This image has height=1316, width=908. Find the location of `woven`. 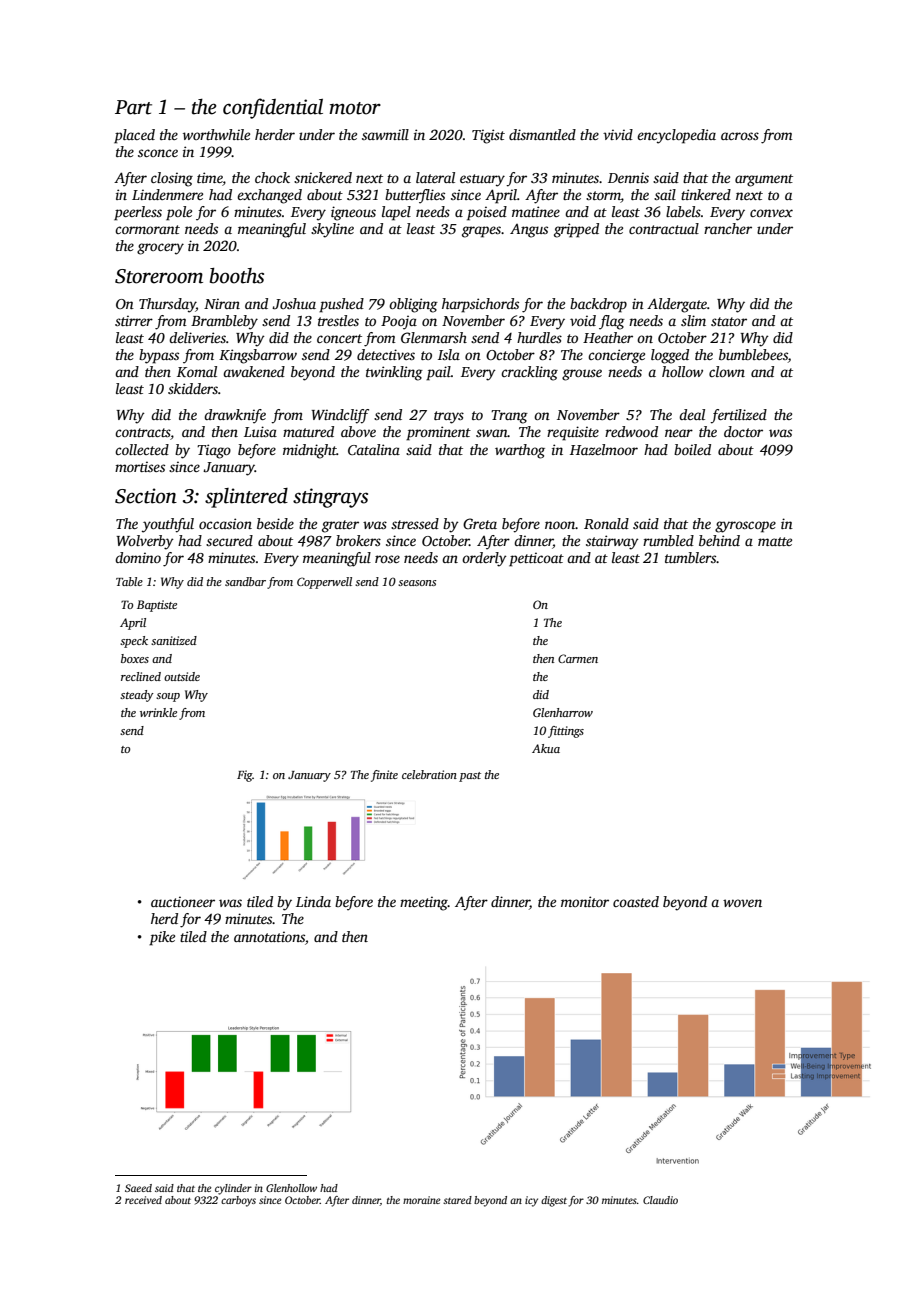

woven is located at coordinates (742, 903).
